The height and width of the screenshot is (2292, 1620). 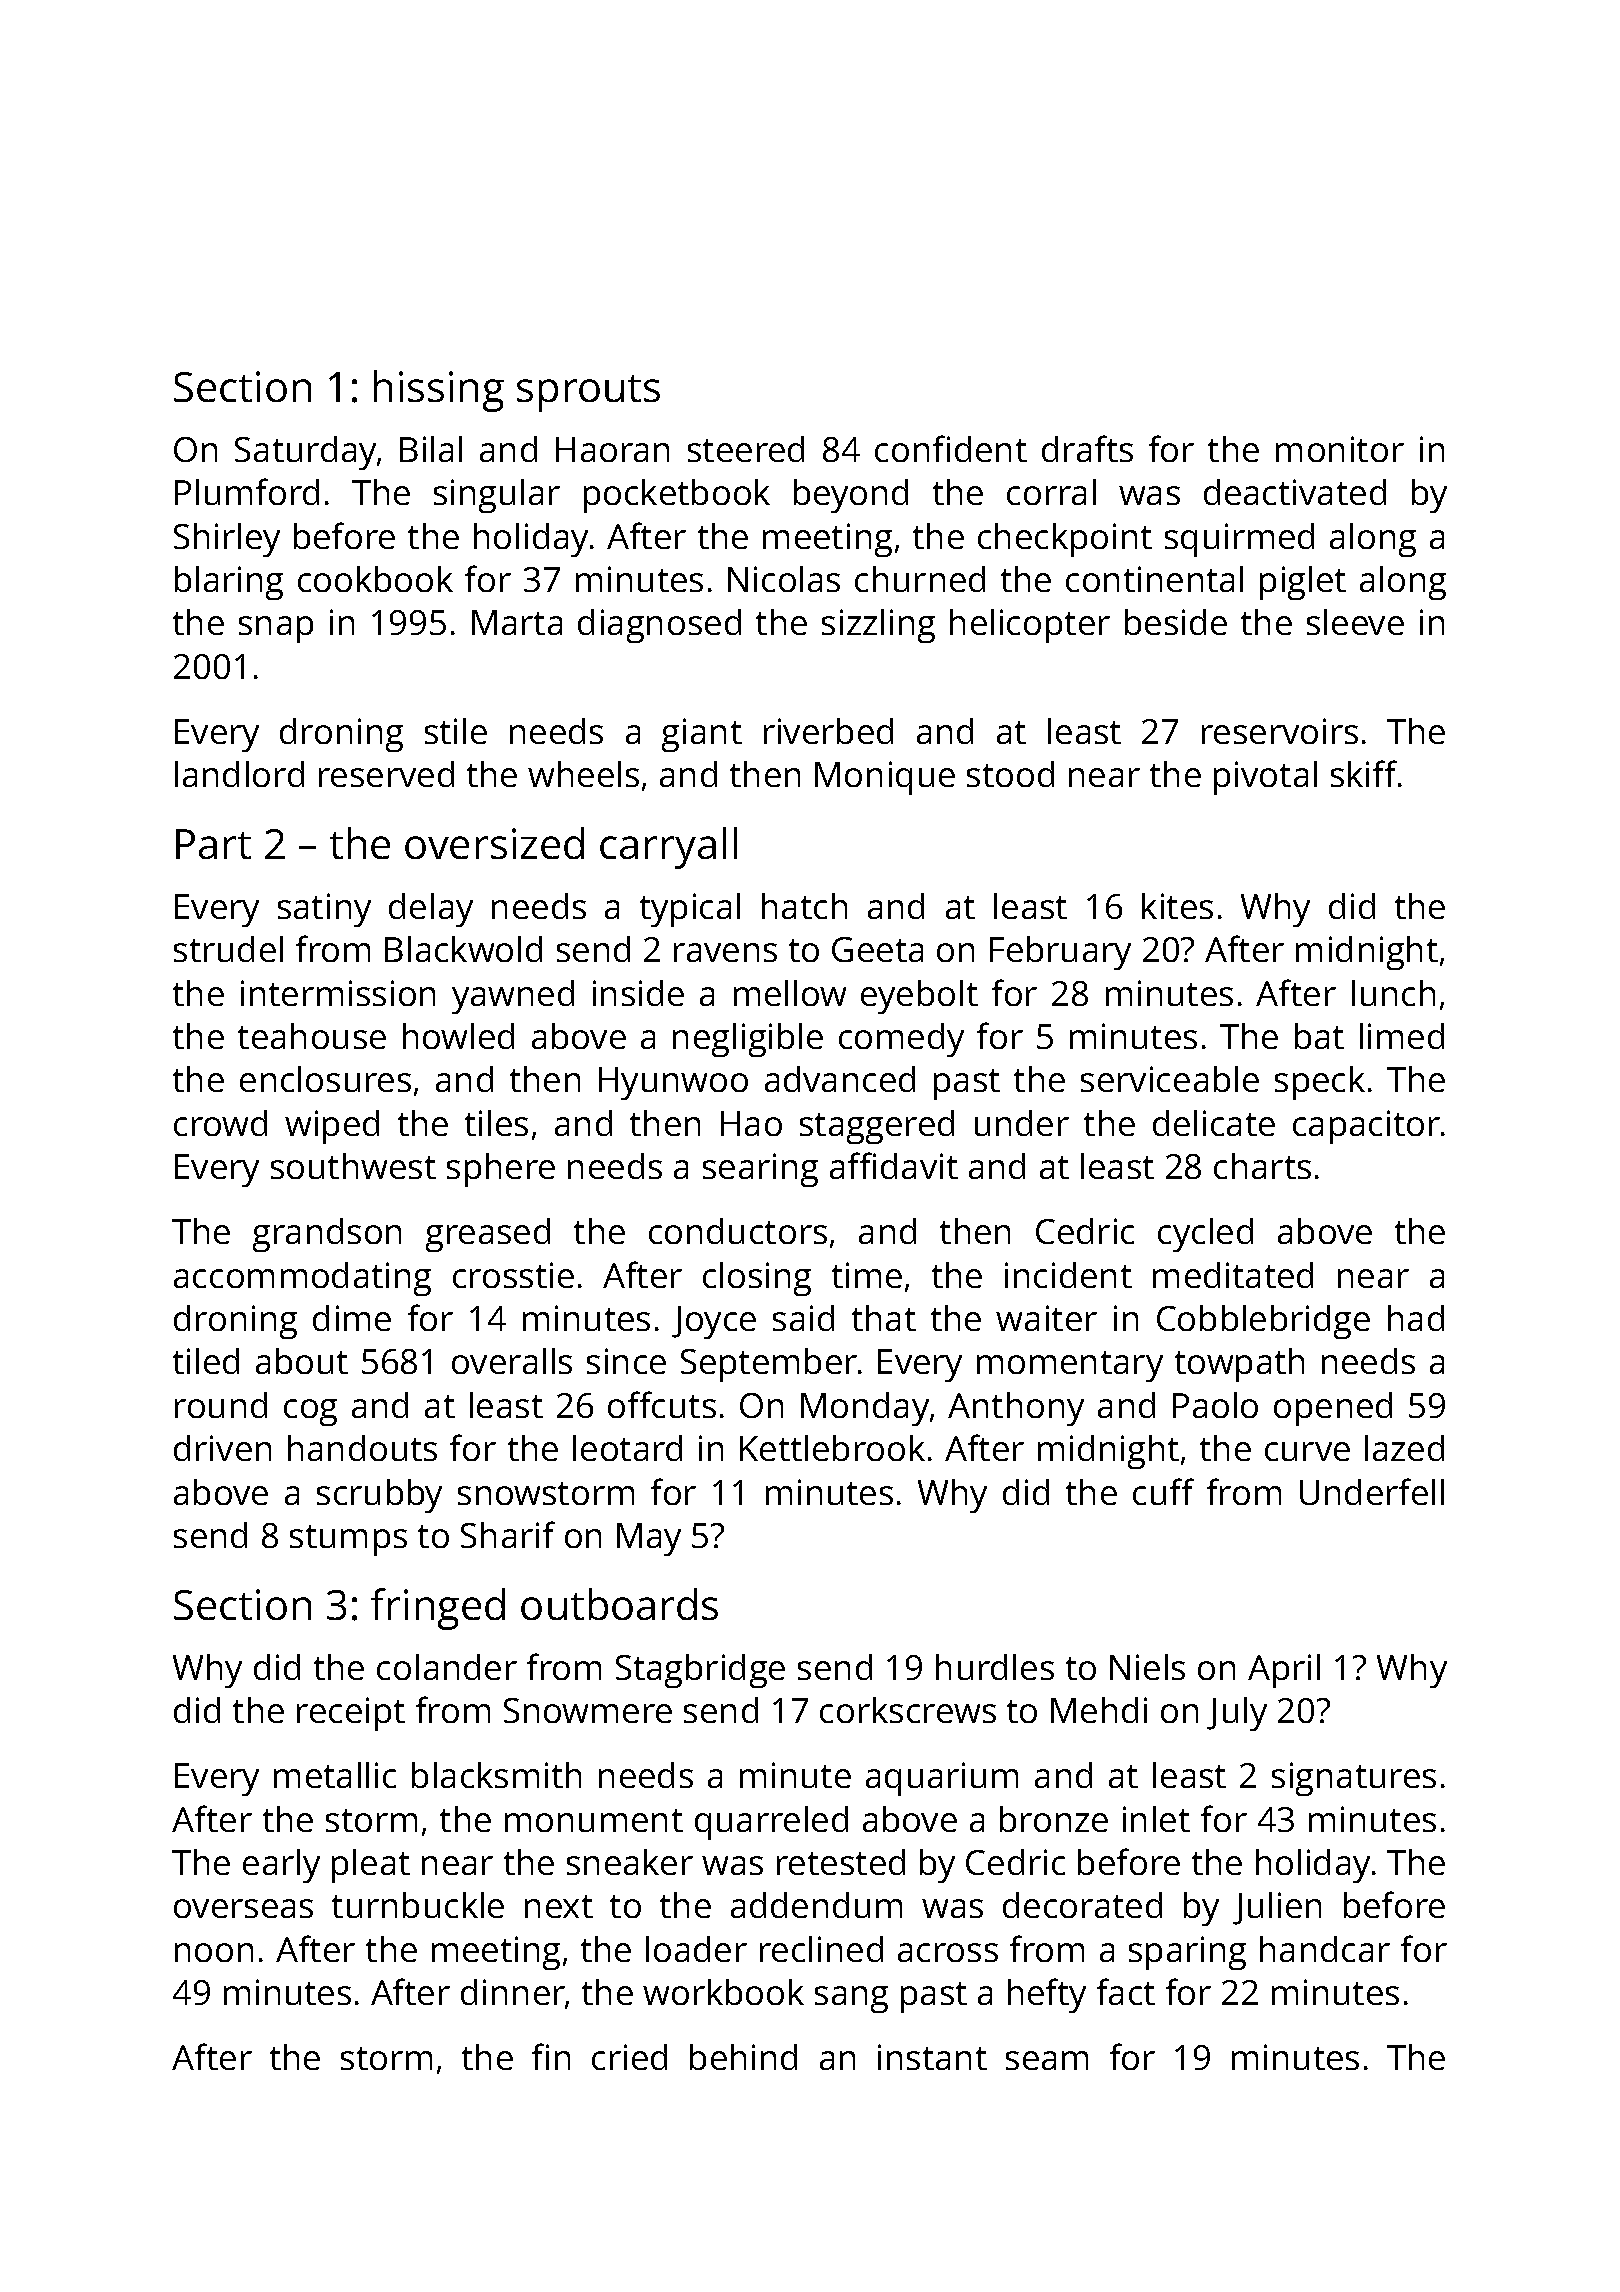 I want to click on early, so click(x=281, y=1866).
